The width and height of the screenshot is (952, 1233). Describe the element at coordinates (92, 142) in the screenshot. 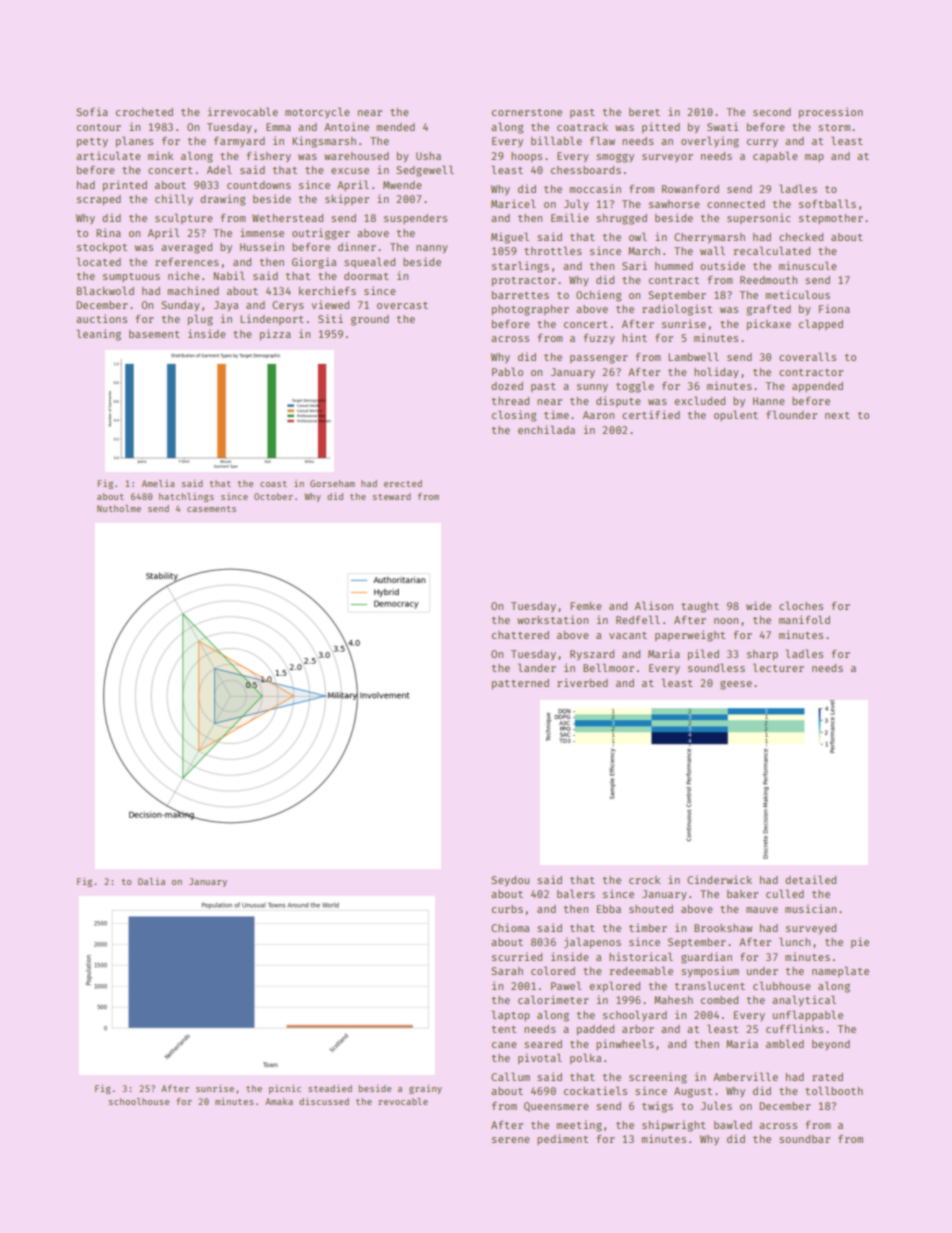

I see `petty` at that location.
